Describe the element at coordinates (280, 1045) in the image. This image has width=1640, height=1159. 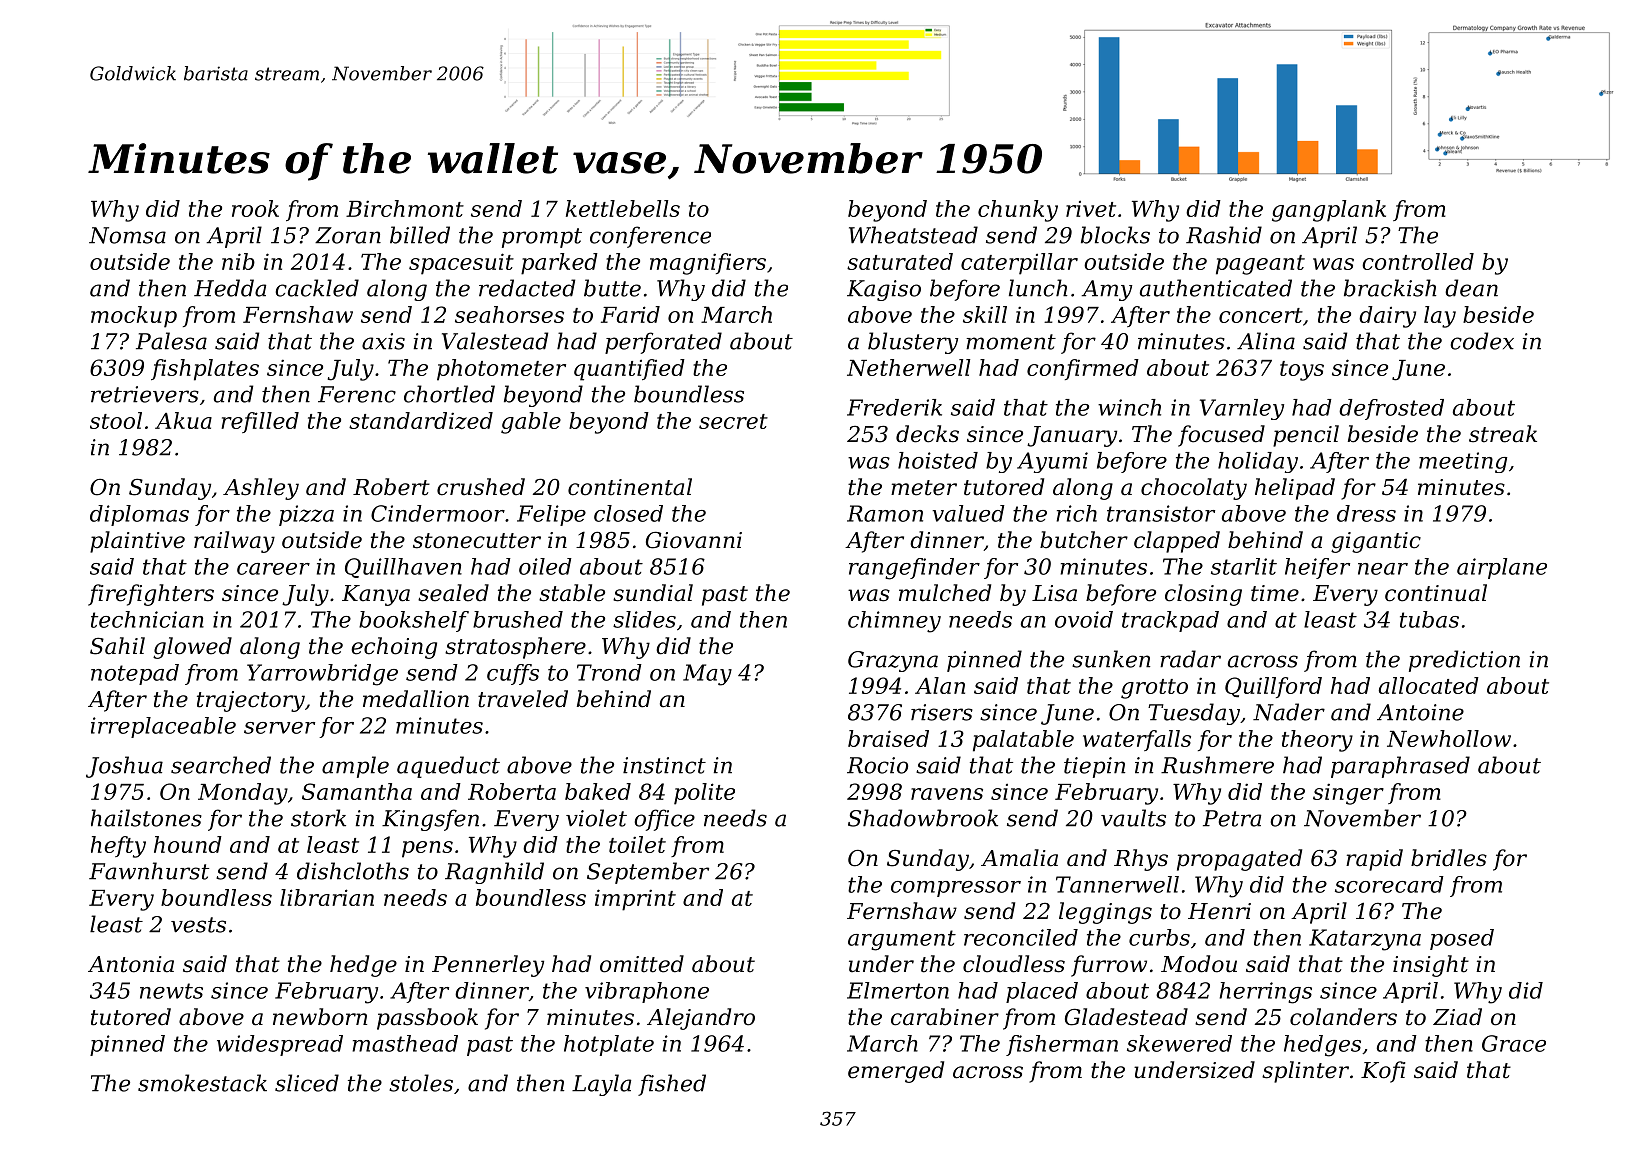
I see `widespread` at that location.
